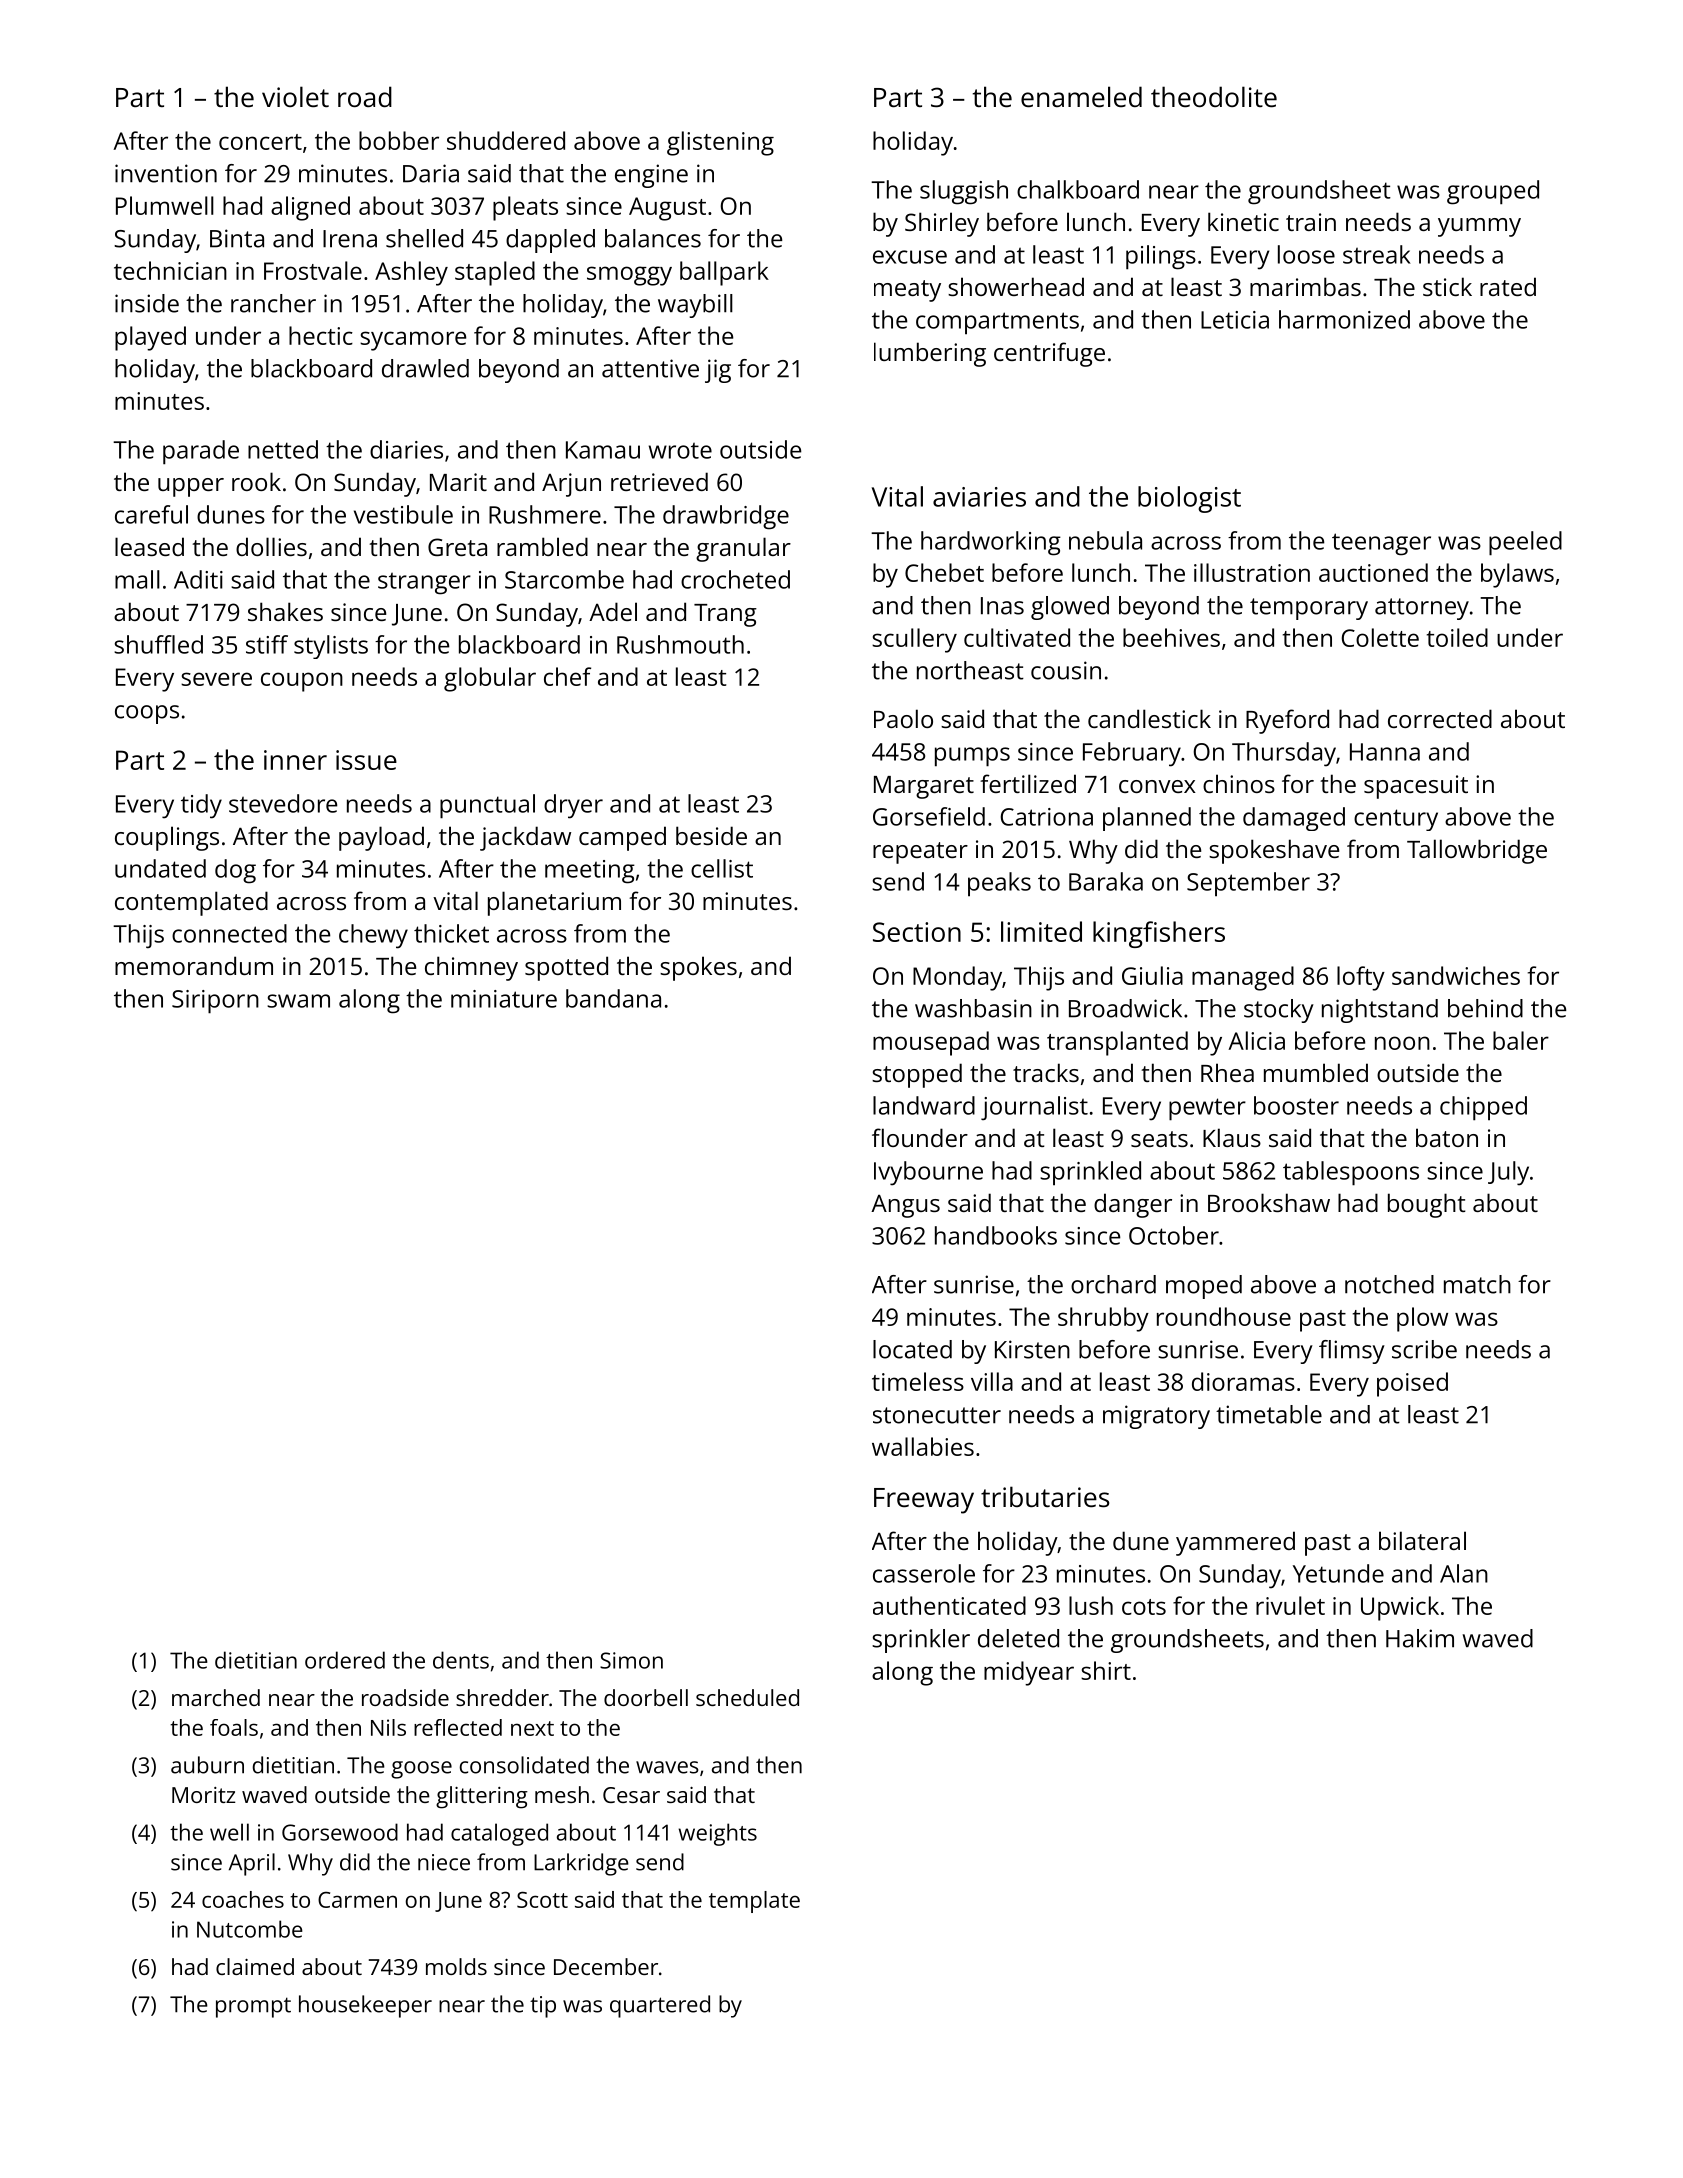 The height and width of the document is (2178, 1683). I want to click on invention, so click(166, 173).
